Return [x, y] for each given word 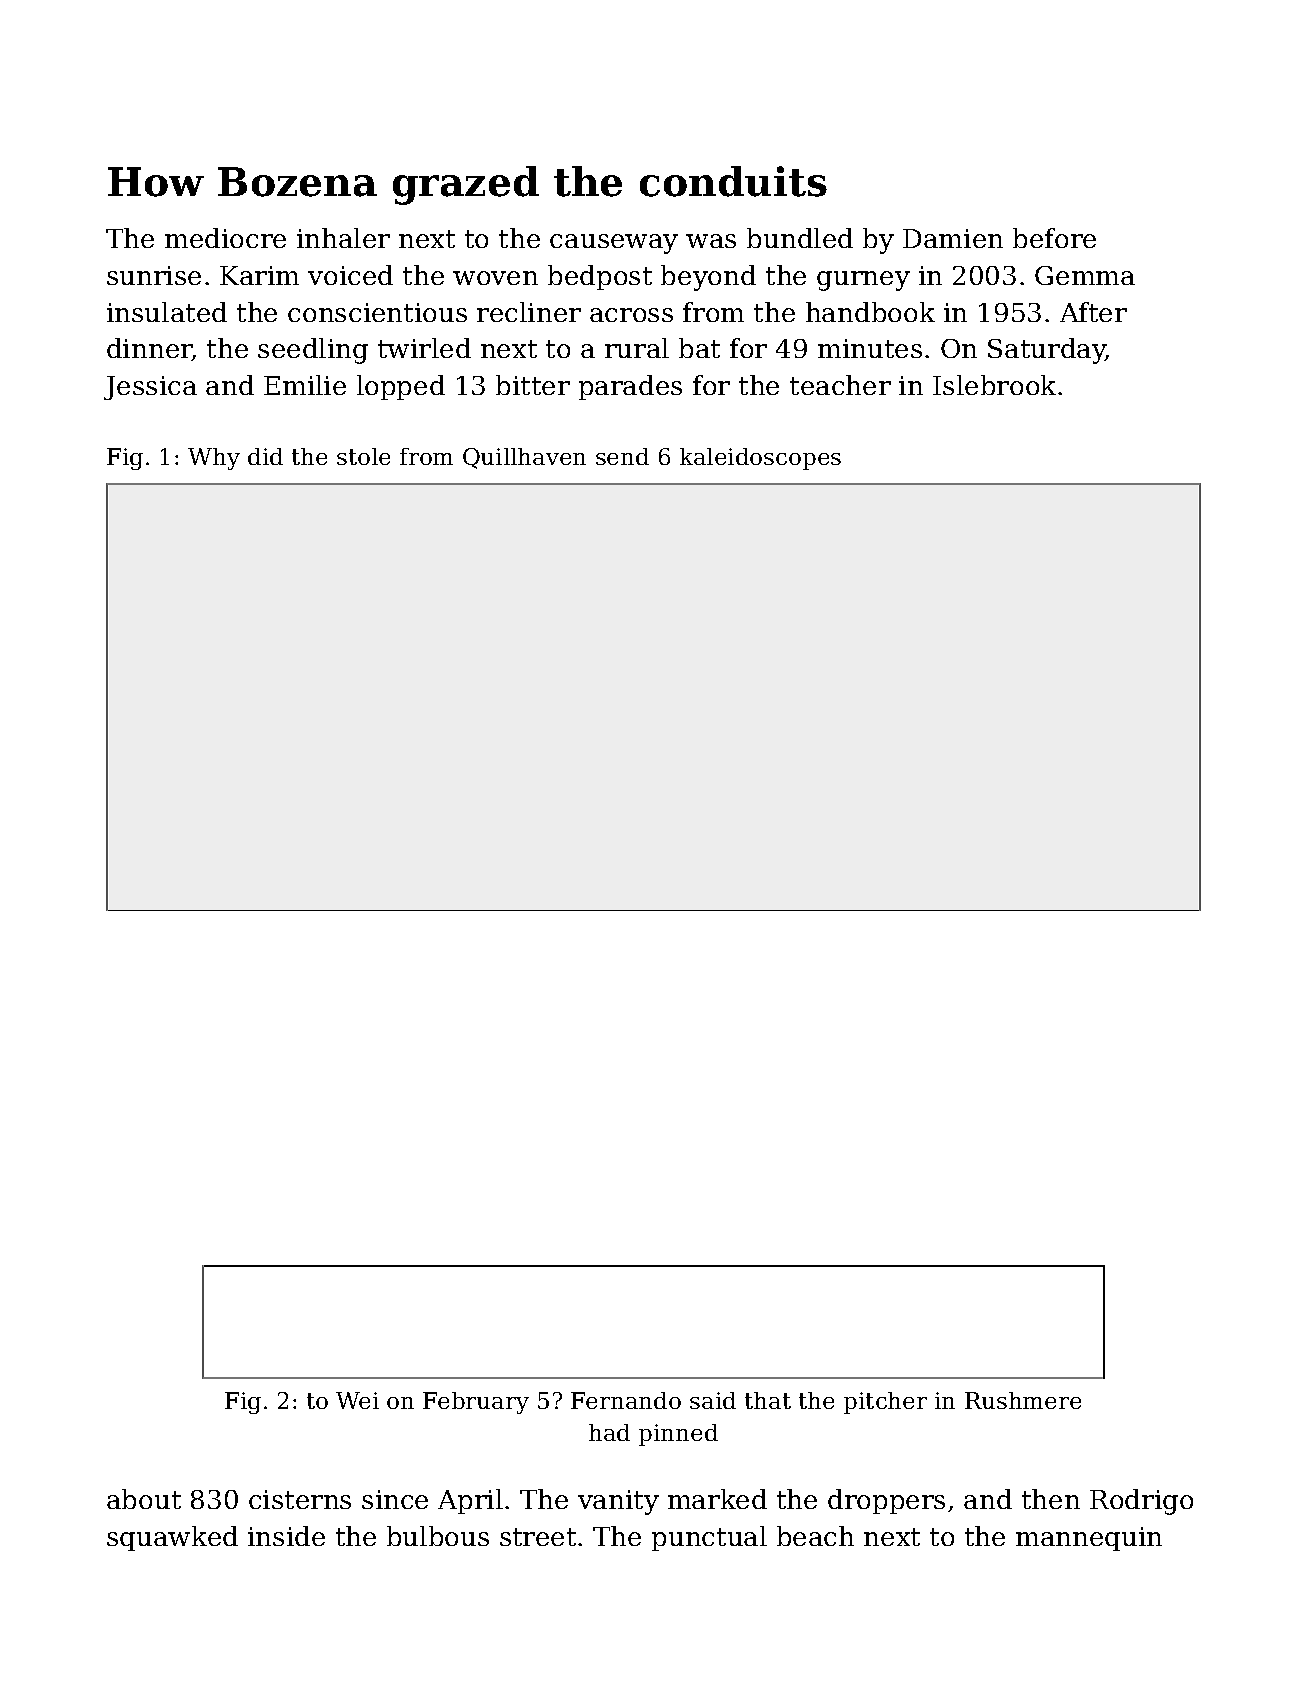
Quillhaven [524, 458]
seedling [313, 351]
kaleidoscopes [760, 459]
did [265, 456]
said [713, 1400]
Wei [357, 1400]
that [768, 1400]
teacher [840, 385]
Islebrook [994, 385]
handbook [870, 312]
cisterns [300, 1499]
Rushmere [1023, 1400]
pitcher [885, 1403]
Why [214, 459]
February [476, 1403]
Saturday [1047, 351]
